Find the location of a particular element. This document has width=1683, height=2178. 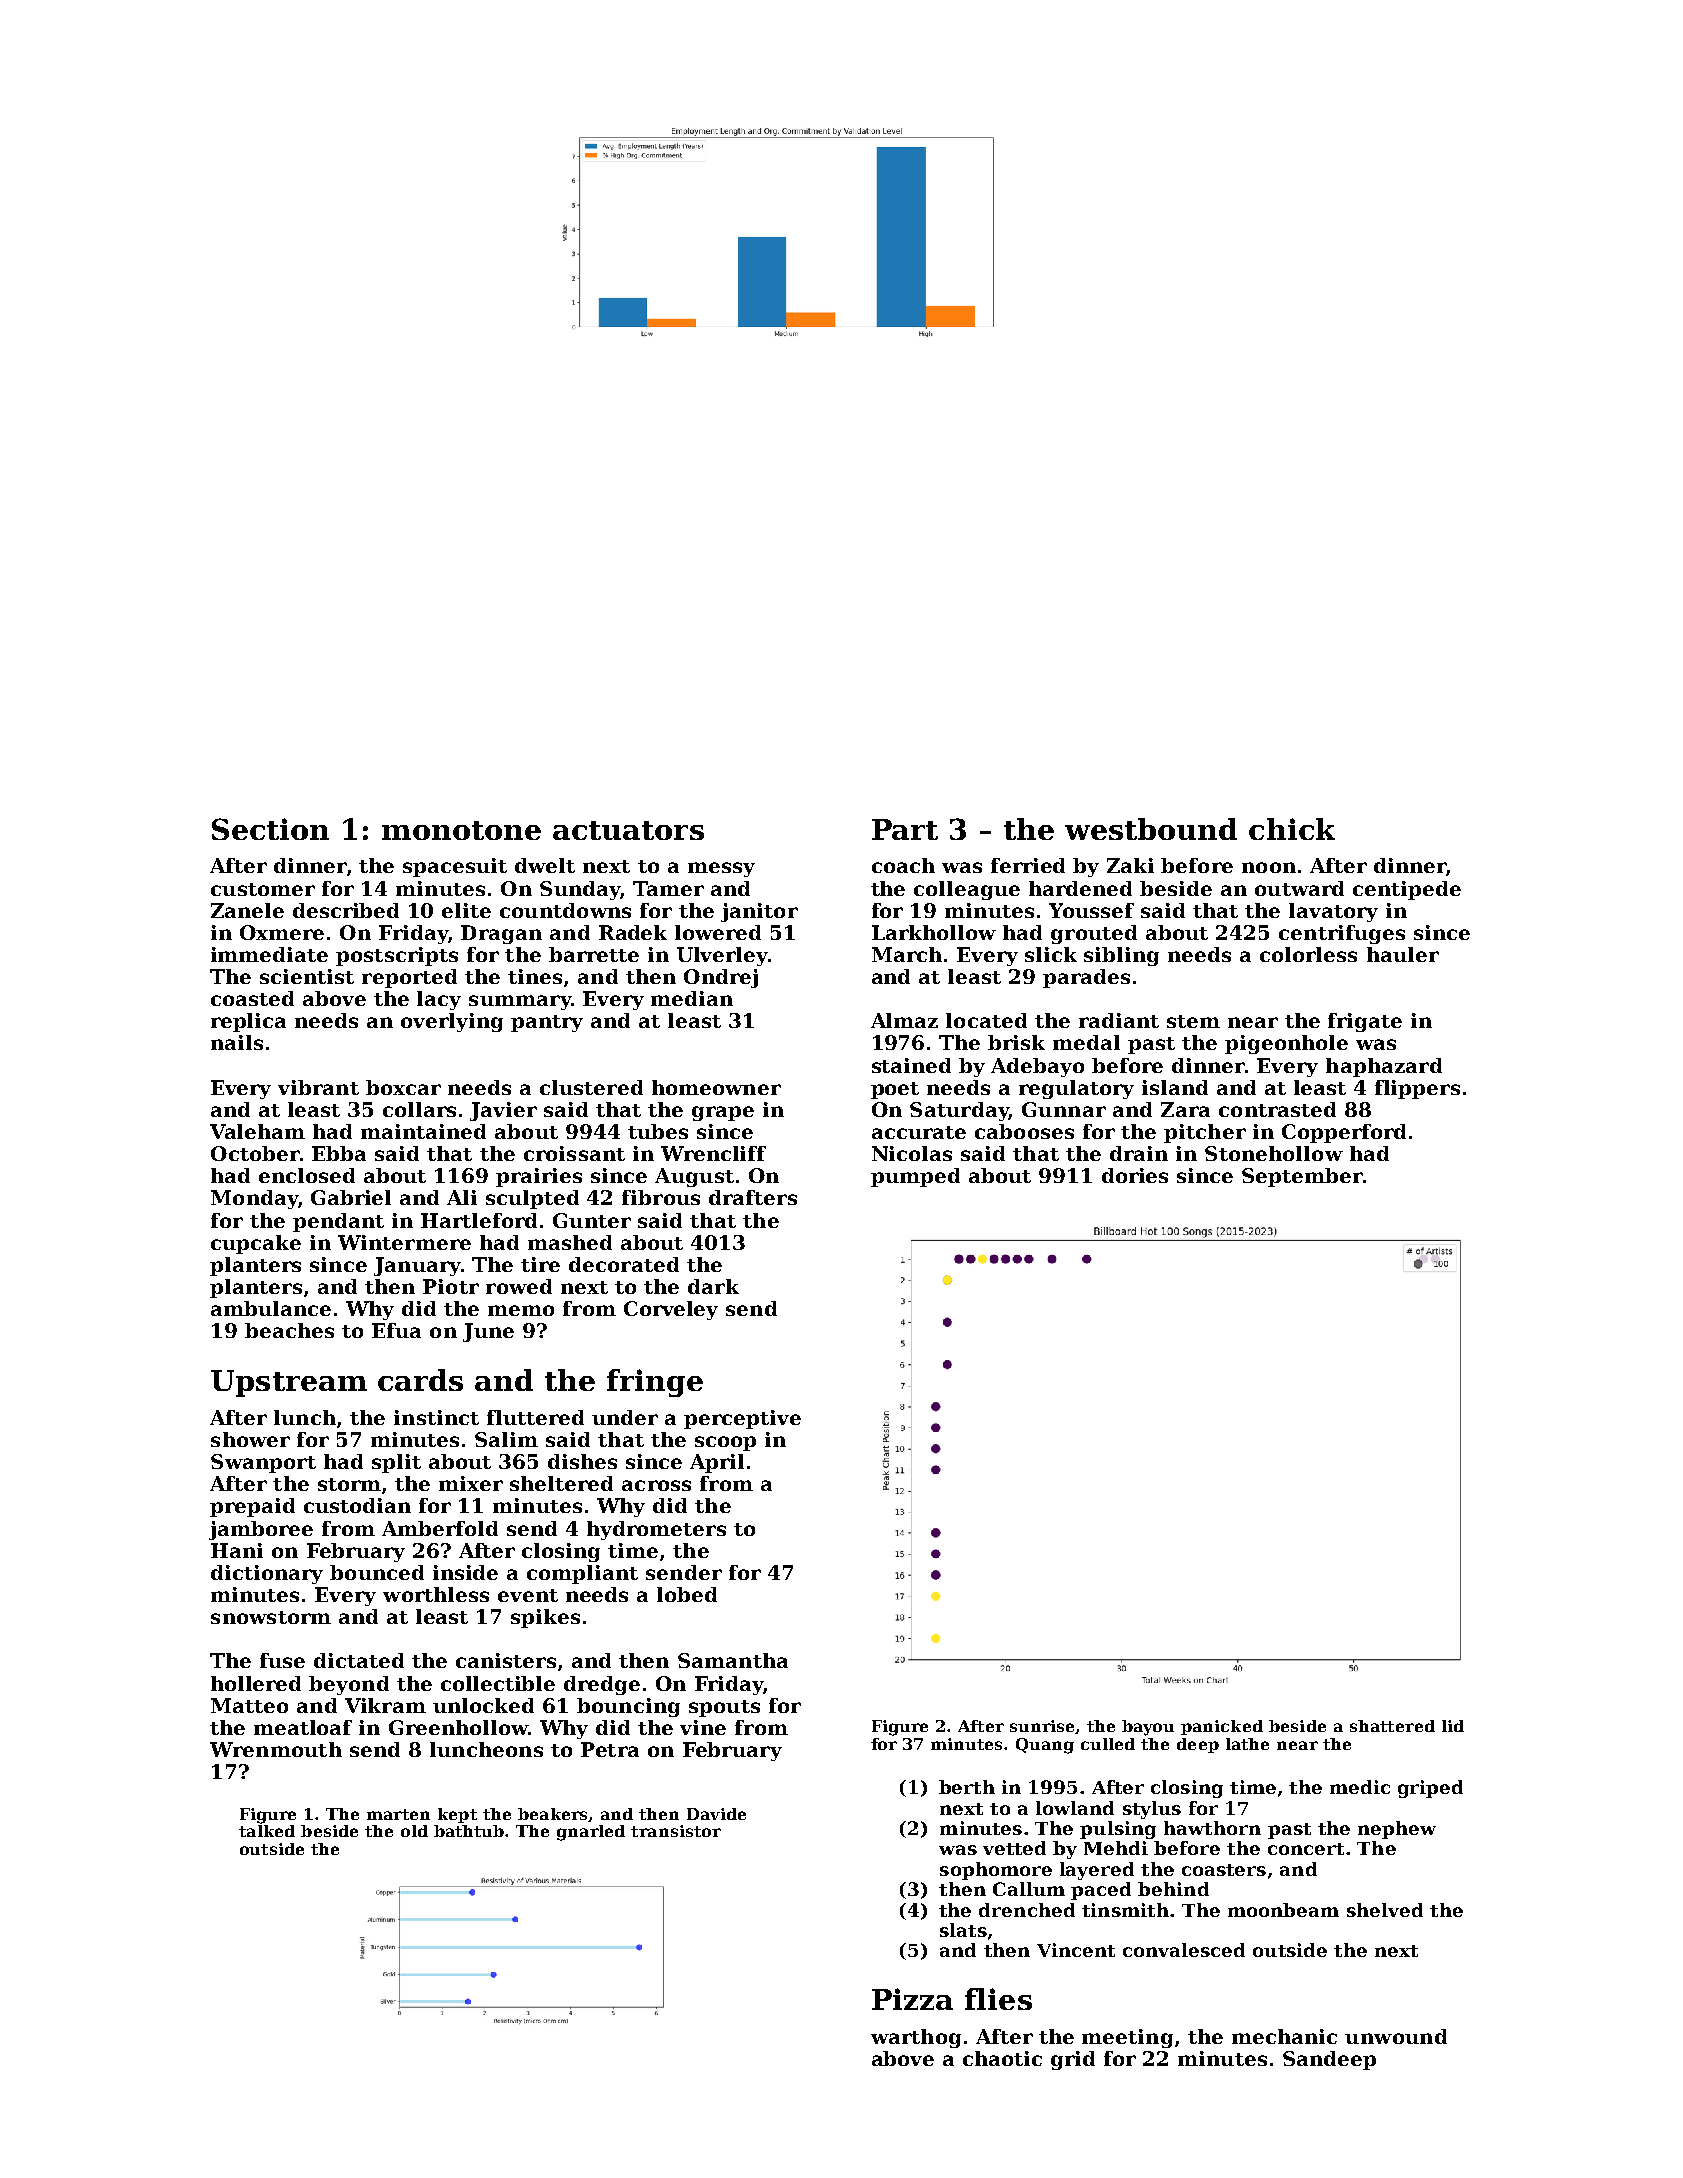

Greenhollow is located at coordinates (458, 1727).
